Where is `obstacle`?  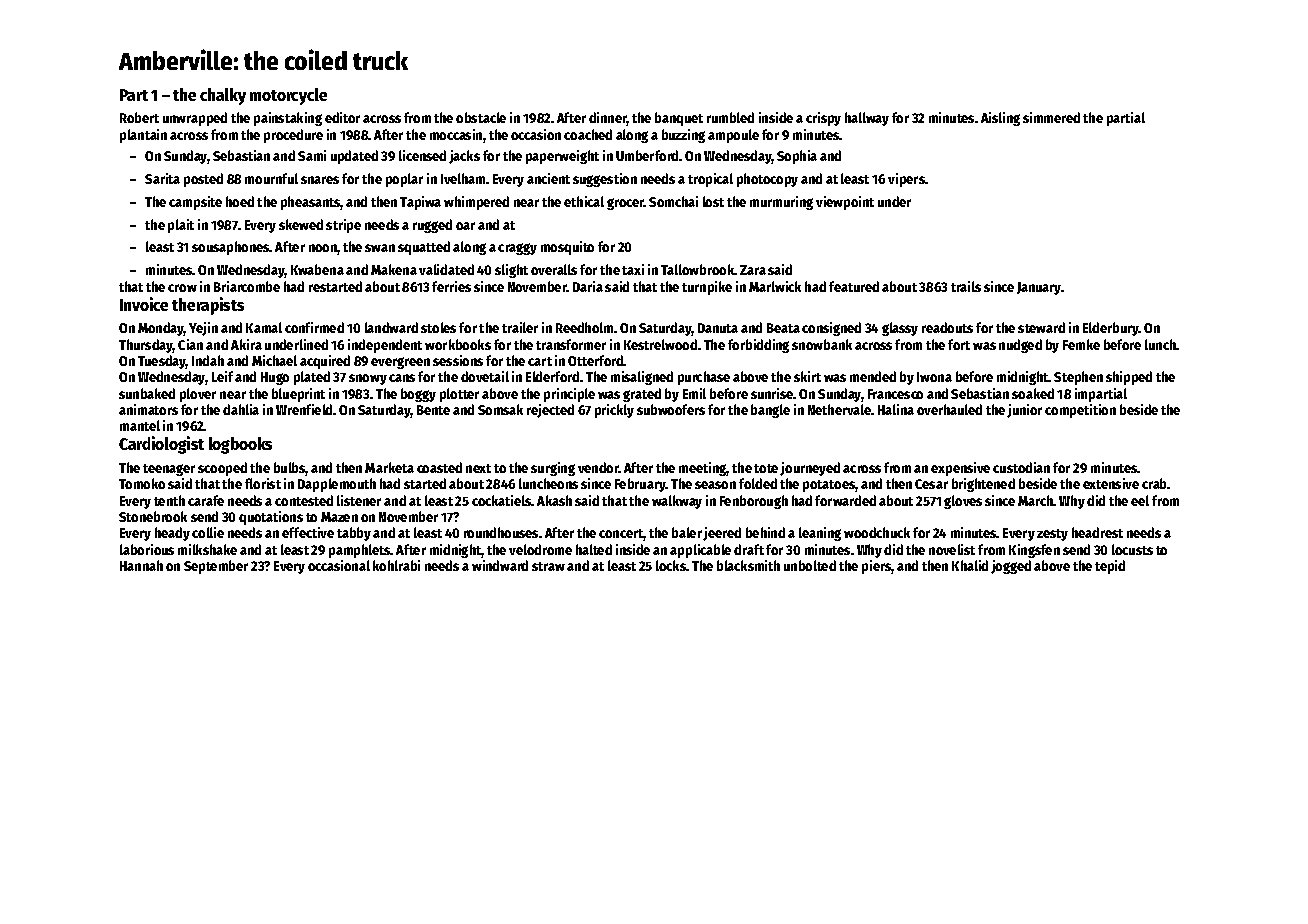
obstacle is located at coordinates (481, 117).
